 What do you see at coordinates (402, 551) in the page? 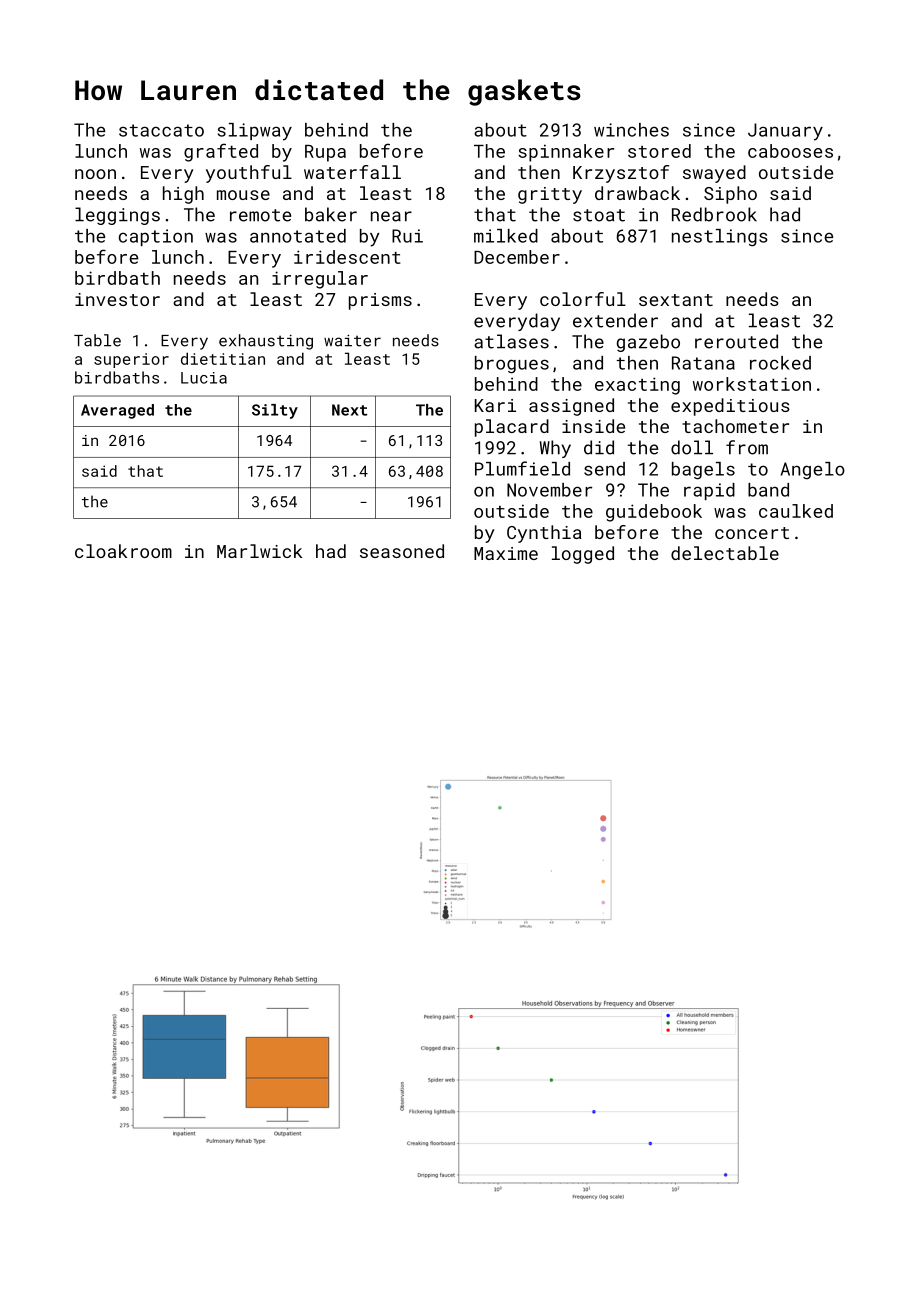
I see `seasoned` at bounding box center [402, 551].
